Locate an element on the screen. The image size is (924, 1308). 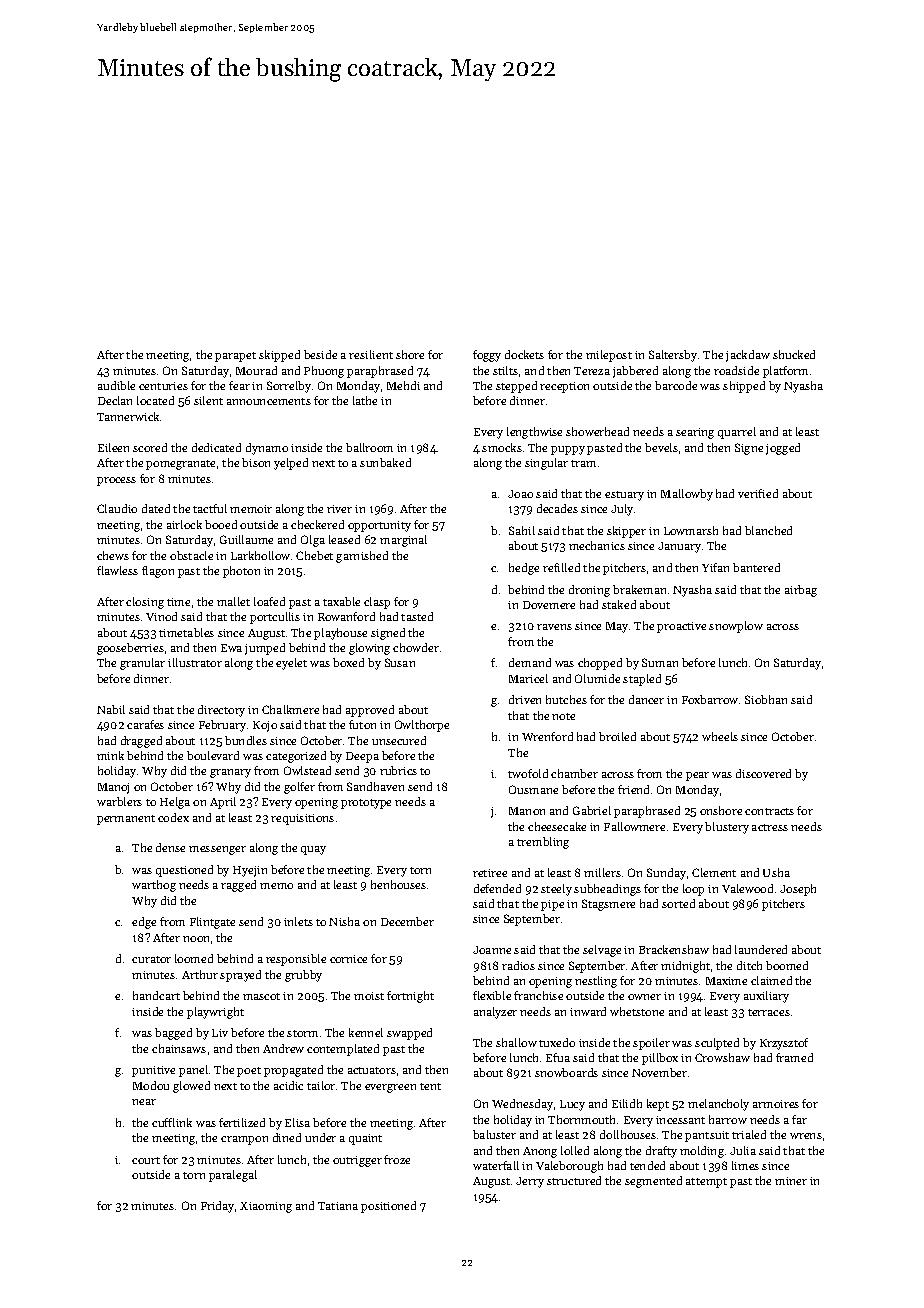
questioned is located at coordinates (184, 871).
